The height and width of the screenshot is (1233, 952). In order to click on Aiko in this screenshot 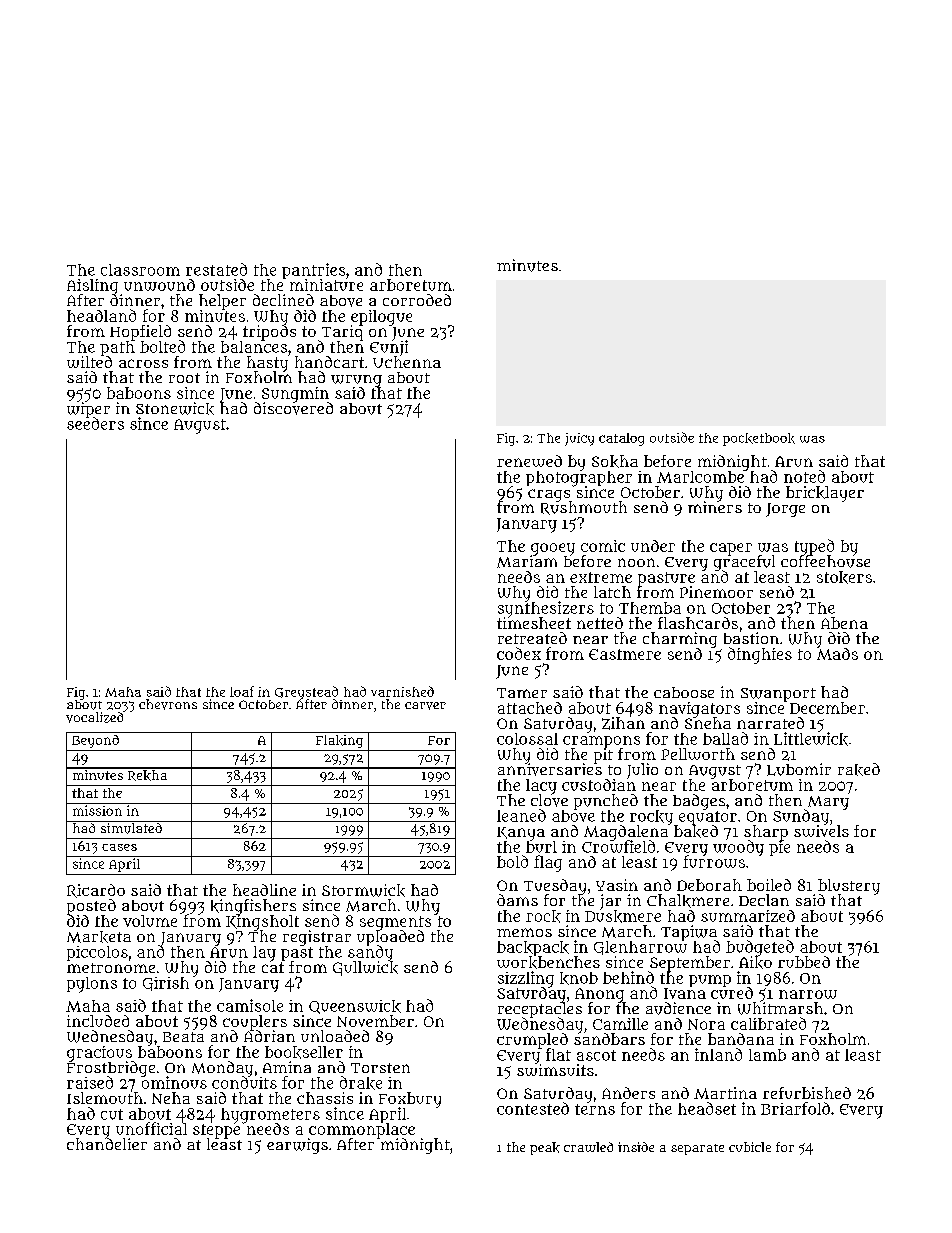, I will do `click(755, 962)`.
